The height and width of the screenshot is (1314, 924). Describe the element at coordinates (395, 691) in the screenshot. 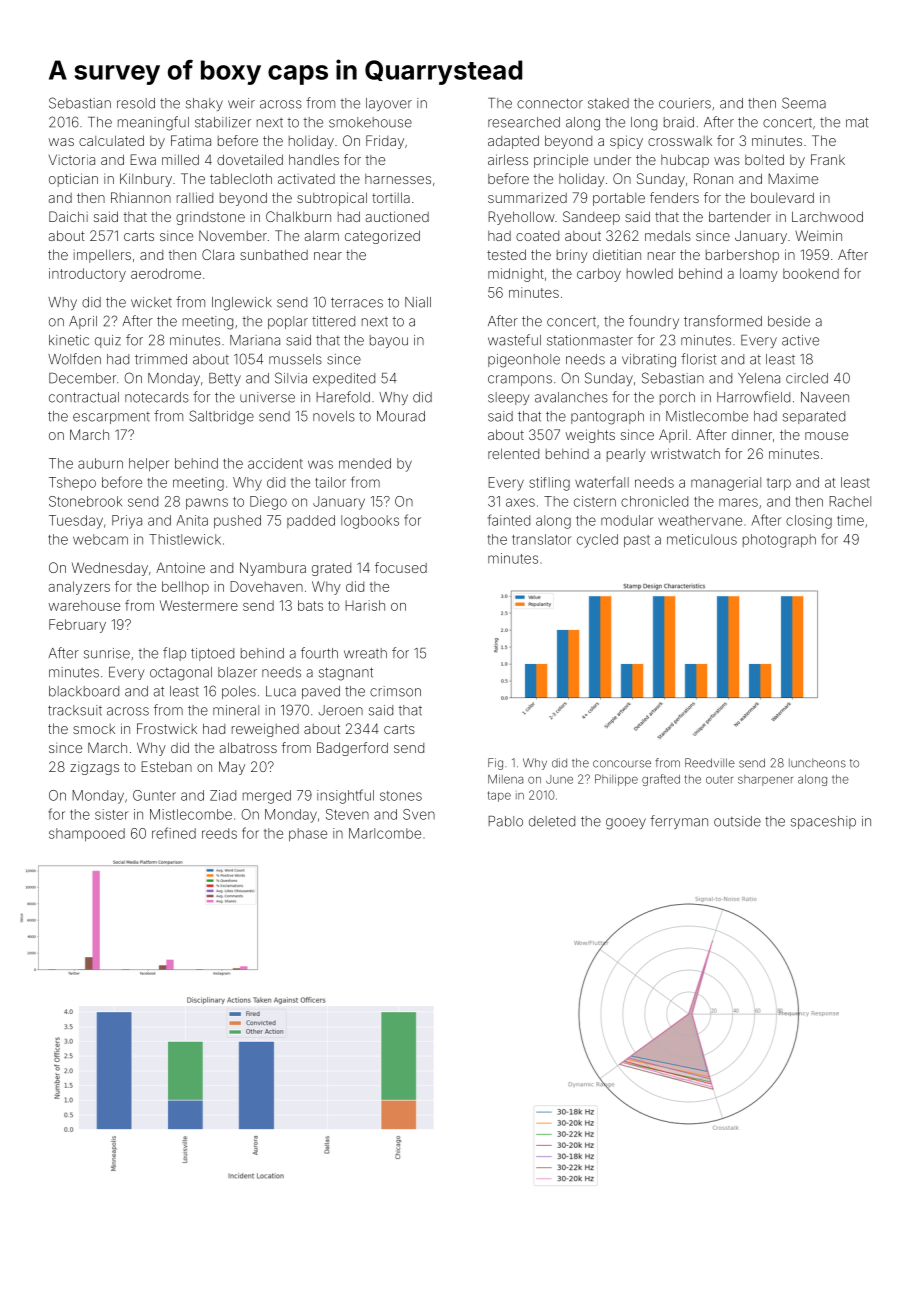

I see `crimson` at that location.
